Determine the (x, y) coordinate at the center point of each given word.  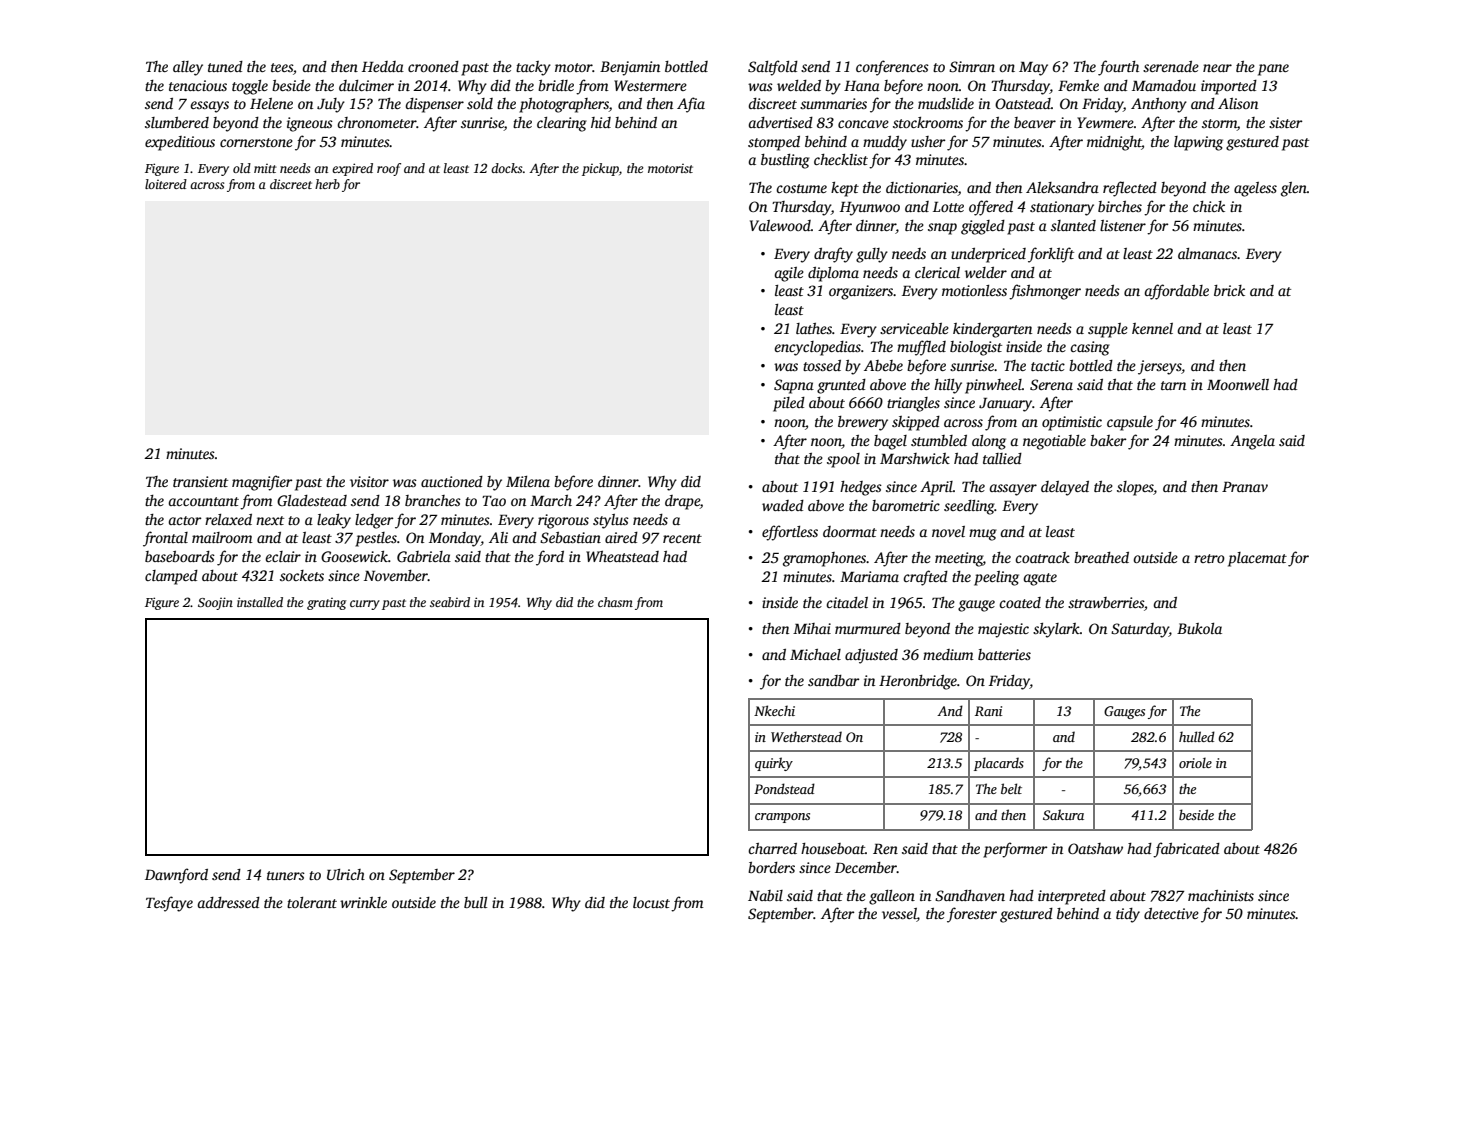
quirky (774, 764)
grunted (841, 386)
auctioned (452, 481)
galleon (892, 897)
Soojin (215, 603)
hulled (1197, 736)
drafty (833, 255)
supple (1108, 330)
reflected (1130, 189)
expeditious (180, 143)
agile (789, 274)
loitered (166, 184)
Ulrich (346, 874)
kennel (1152, 328)
